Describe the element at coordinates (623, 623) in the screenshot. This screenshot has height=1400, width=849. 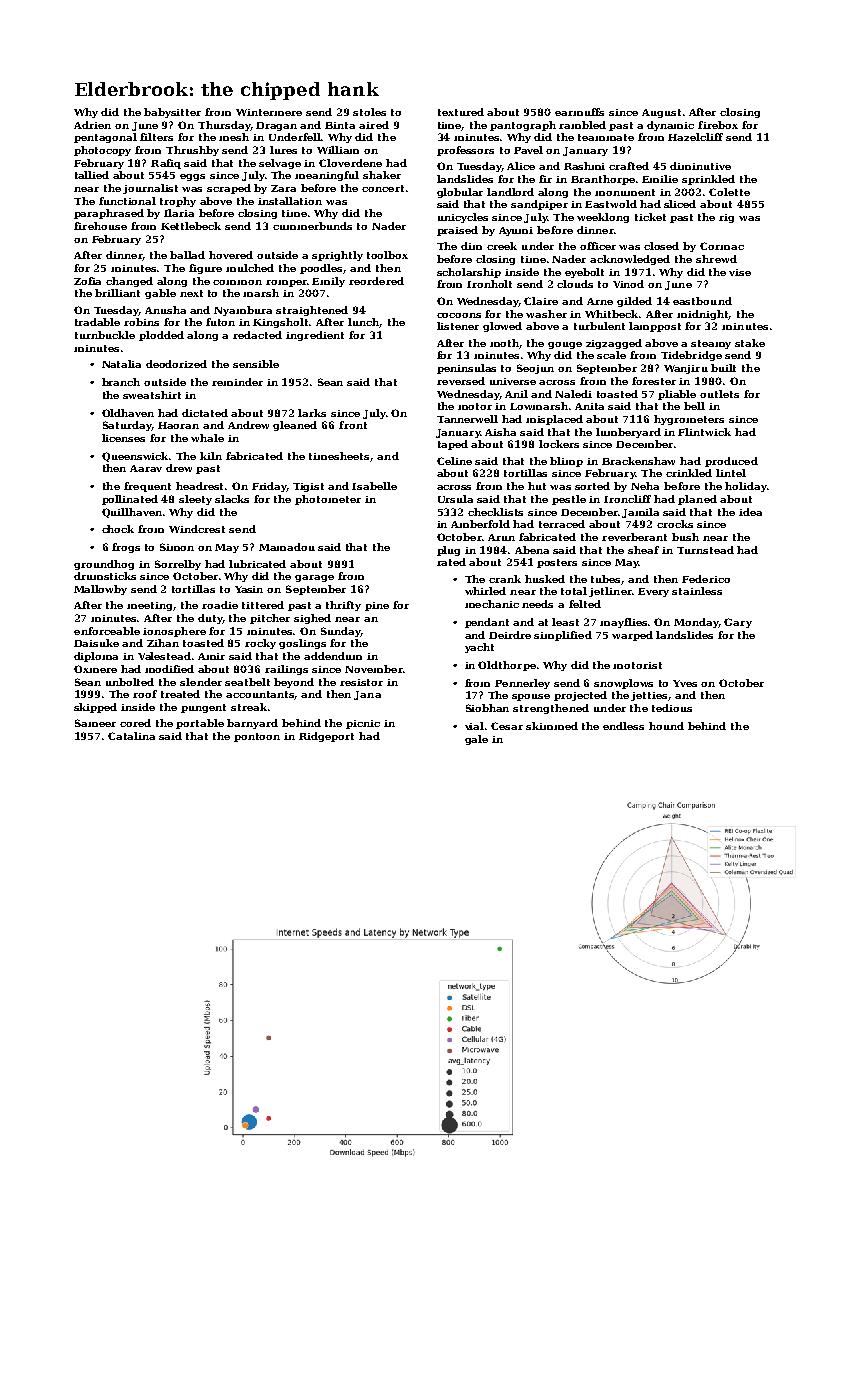
I see `mayflies` at that location.
